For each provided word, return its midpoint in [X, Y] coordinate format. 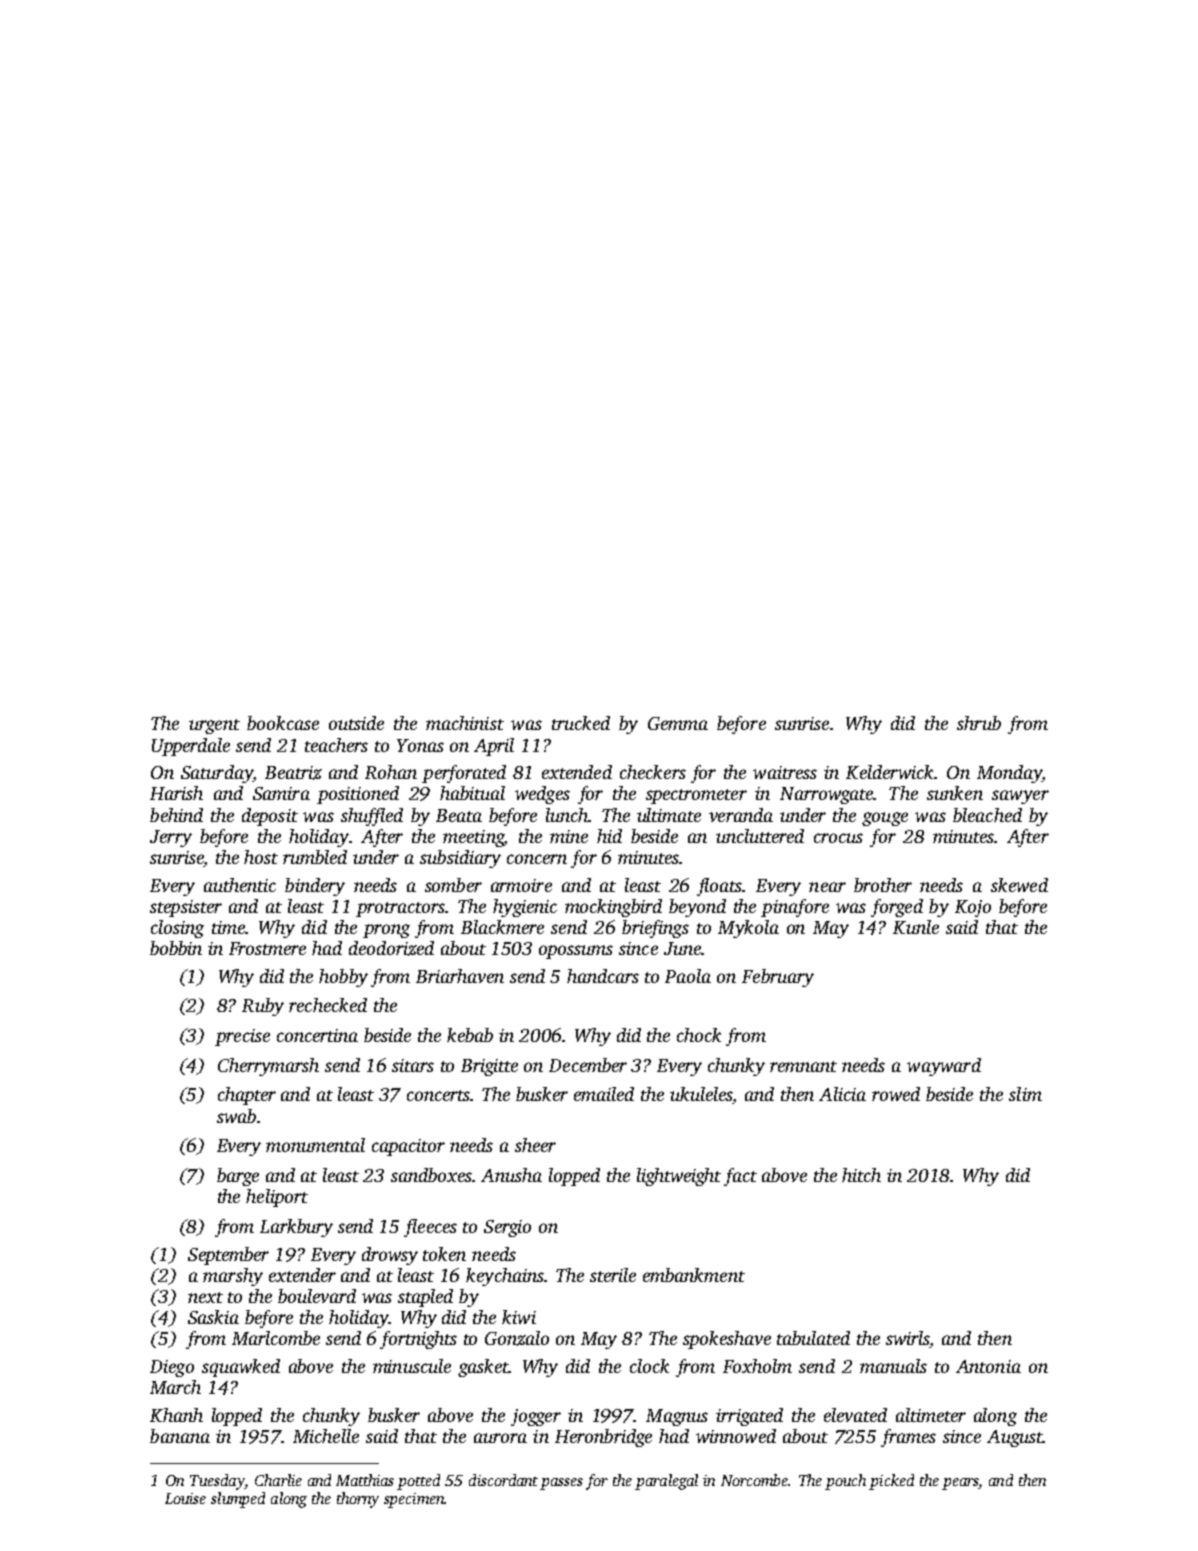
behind [176, 815]
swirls [908, 1339]
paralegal [666, 1482]
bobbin [176, 948]
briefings [655, 929]
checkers [653, 772]
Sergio [507, 1228]
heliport [277, 1198]
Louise [185, 1498]
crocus [838, 838]
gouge [885, 819]
